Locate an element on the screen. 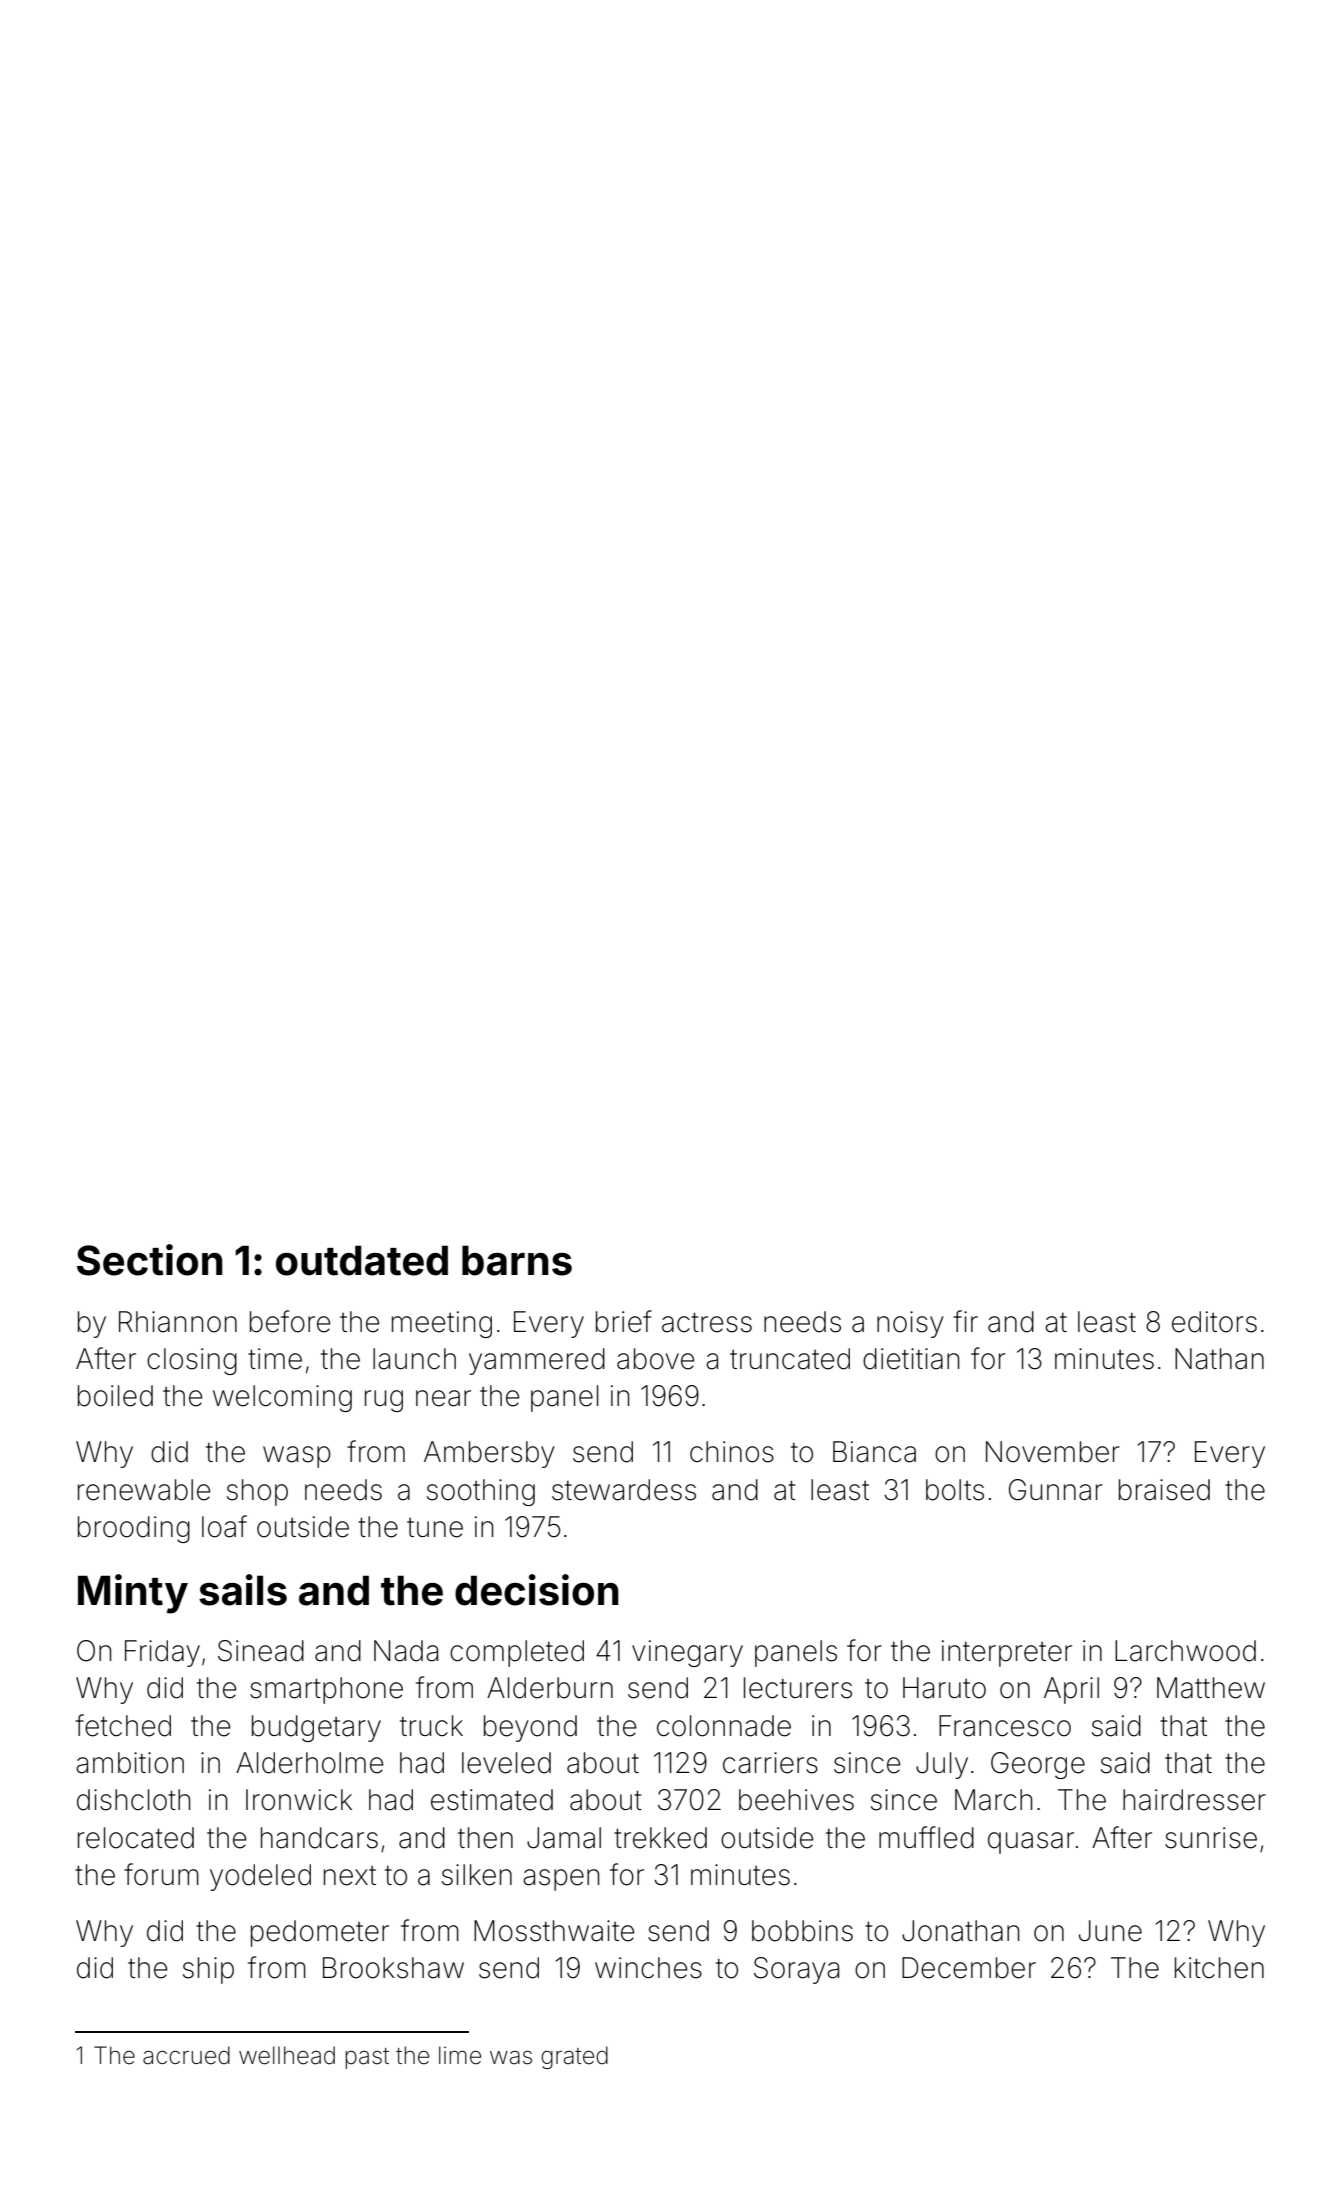  chinos is located at coordinates (732, 1452).
